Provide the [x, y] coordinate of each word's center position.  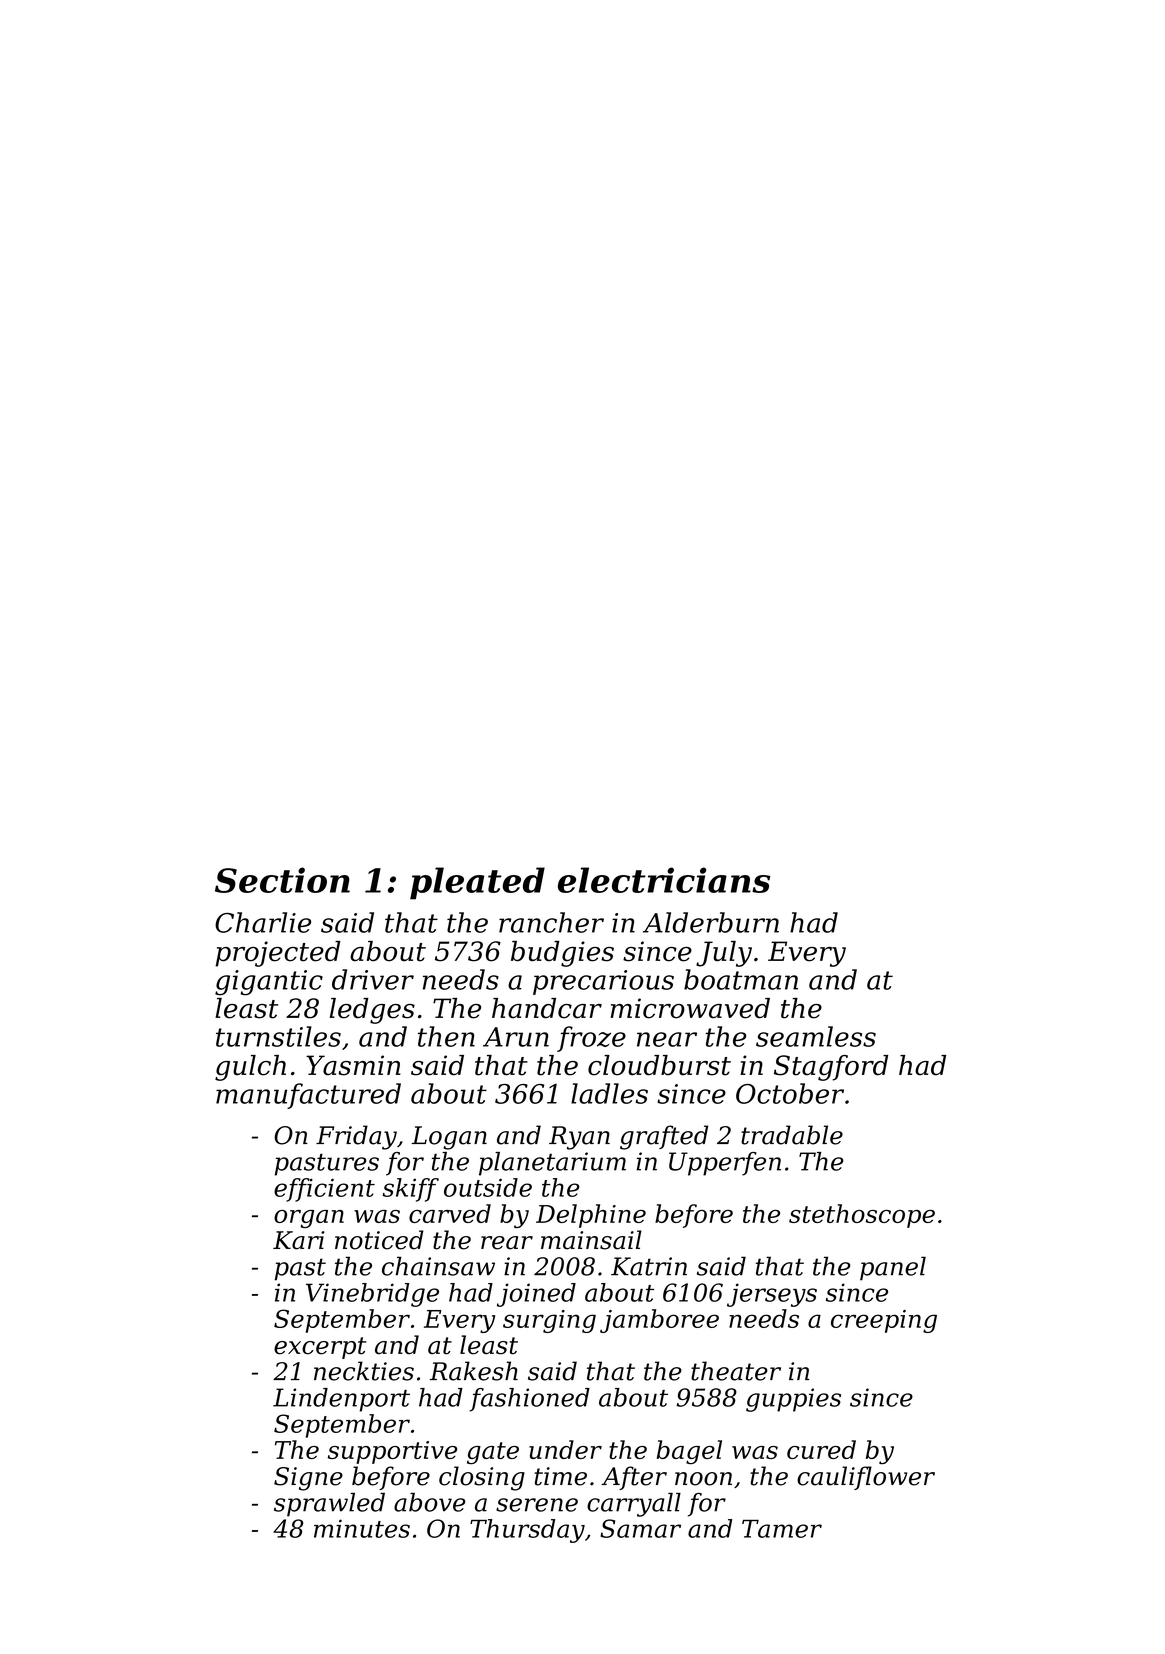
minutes [362, 1528]
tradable [792, 1135]
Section [282, 880]
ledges [372, 1011]
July [724, 954]
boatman [741, 979]
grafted [664, 1137]
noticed [379, 1240]
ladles [609, 1093]
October [790, 1093]
